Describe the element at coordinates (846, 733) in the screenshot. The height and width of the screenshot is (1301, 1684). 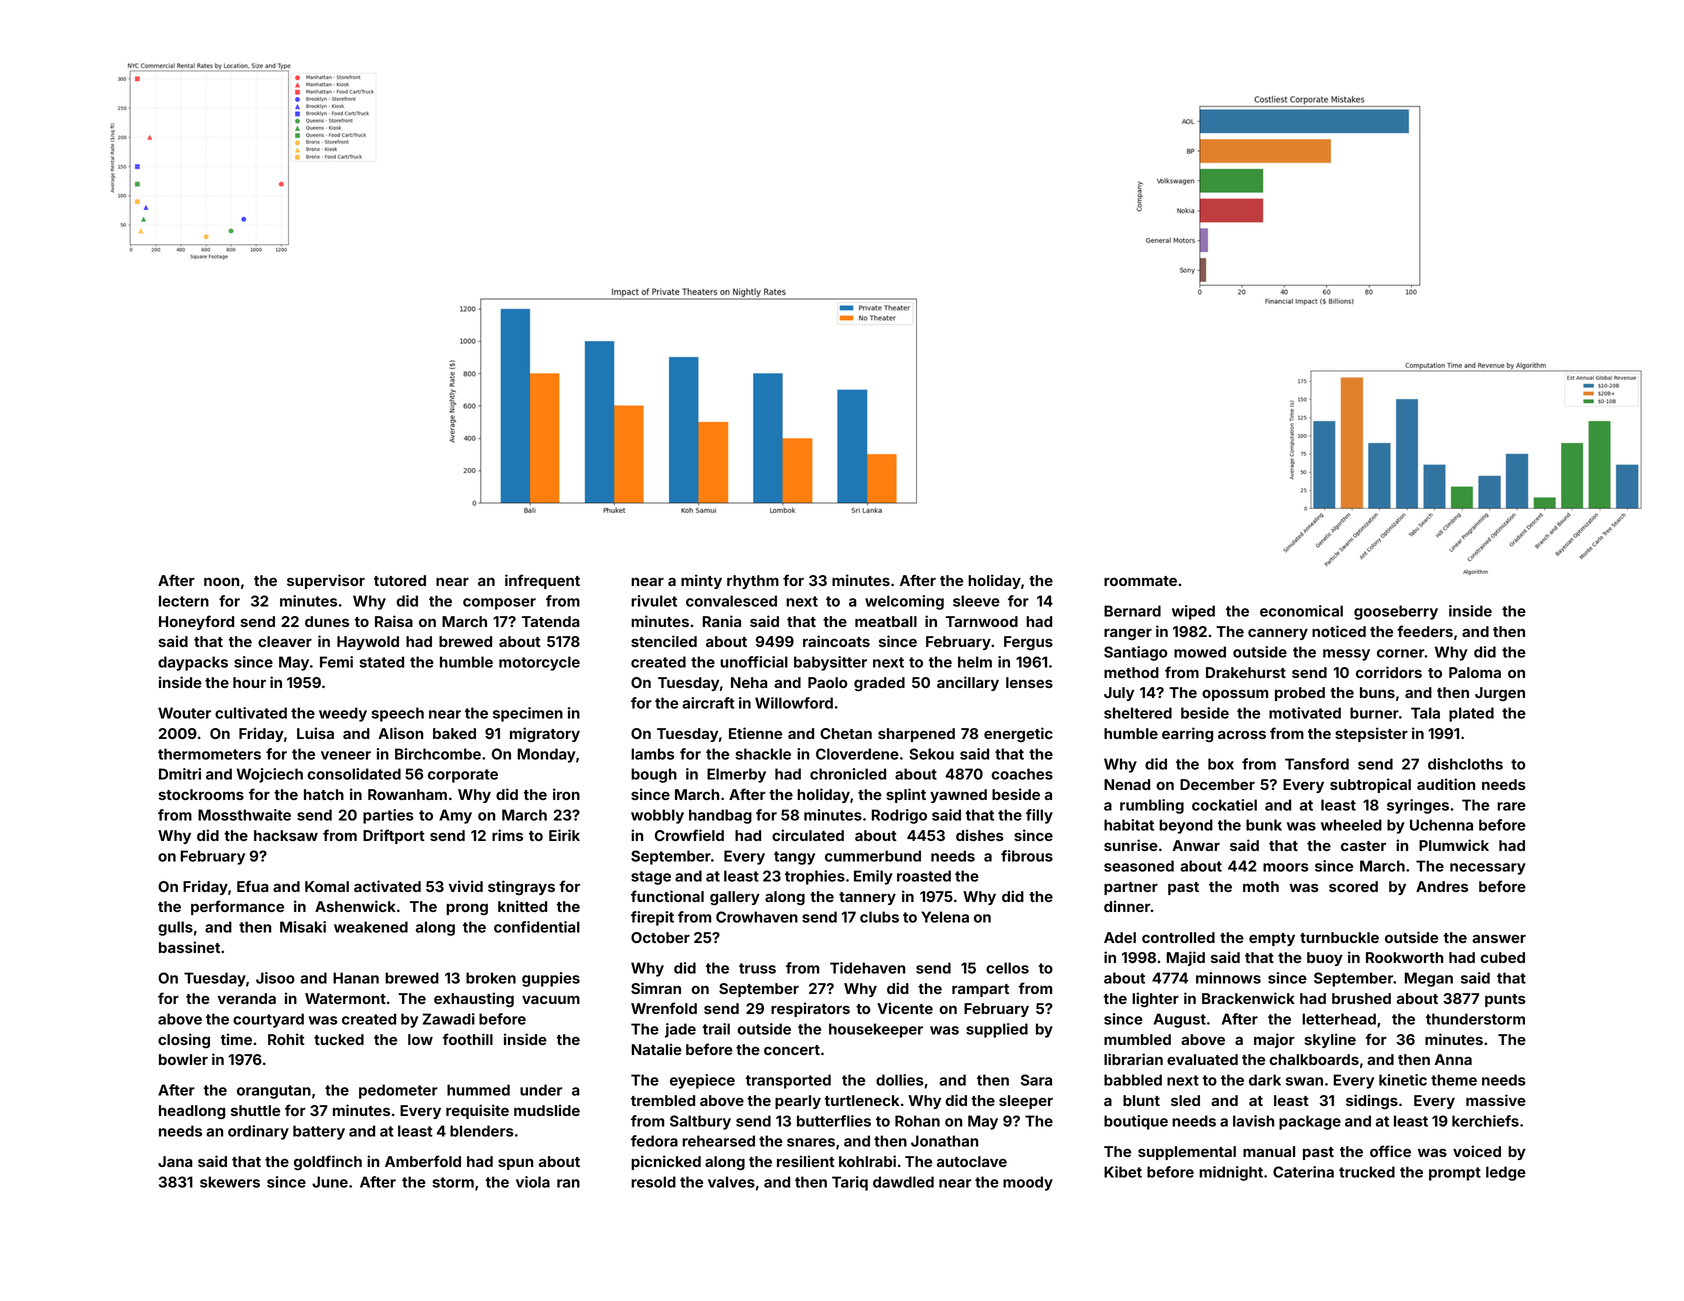
I see `Chetan` at that location.
